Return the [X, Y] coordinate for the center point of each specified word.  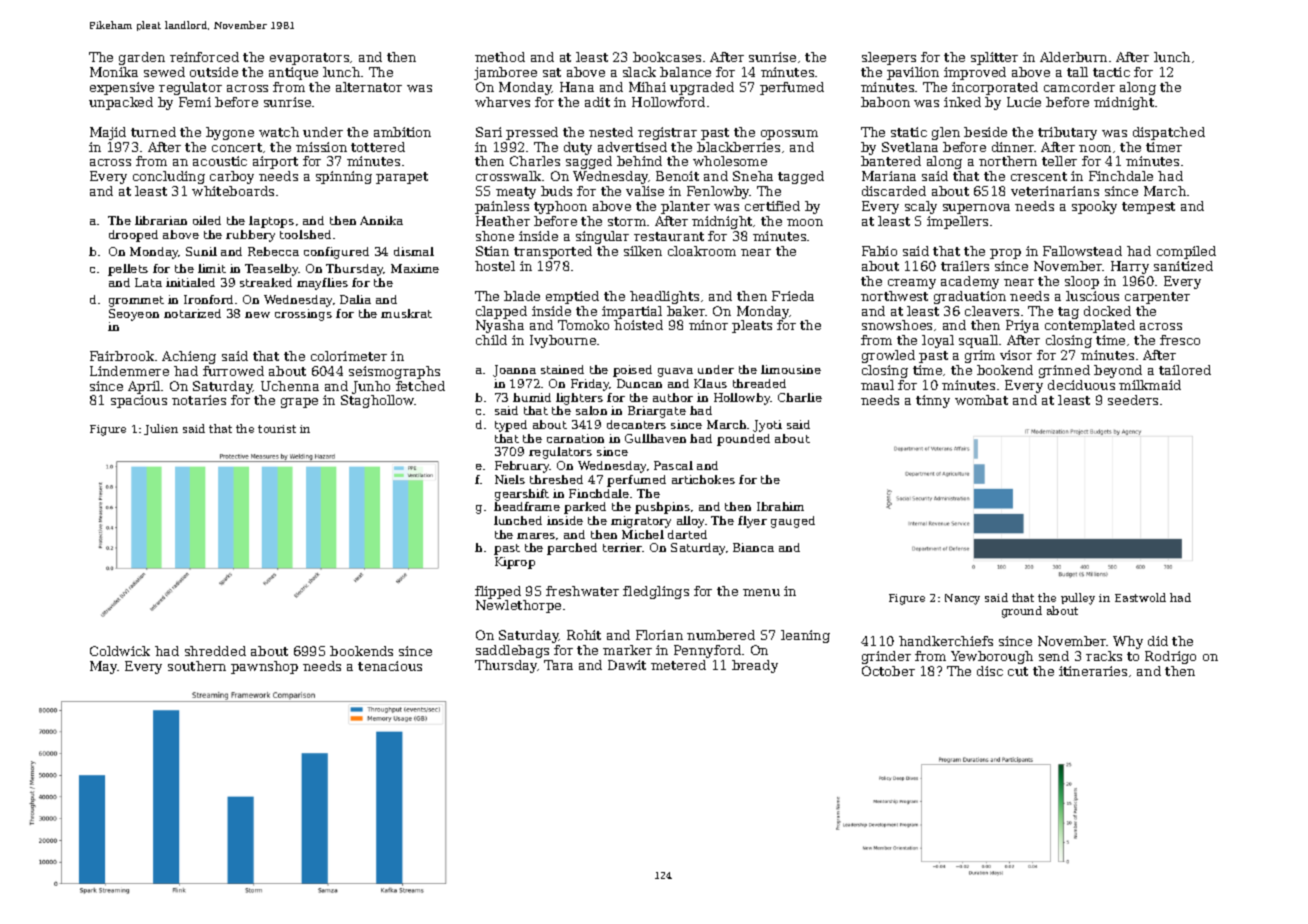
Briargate [657, 412]
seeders [1133, 400]
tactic [1111, 72]
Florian [659, 635]
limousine [791, 369]
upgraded [702, 88]
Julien [161, 429]
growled [888, 356]
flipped [498, 592]
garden [142, 58]
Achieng [189, 357]
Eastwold [1140, 597]
